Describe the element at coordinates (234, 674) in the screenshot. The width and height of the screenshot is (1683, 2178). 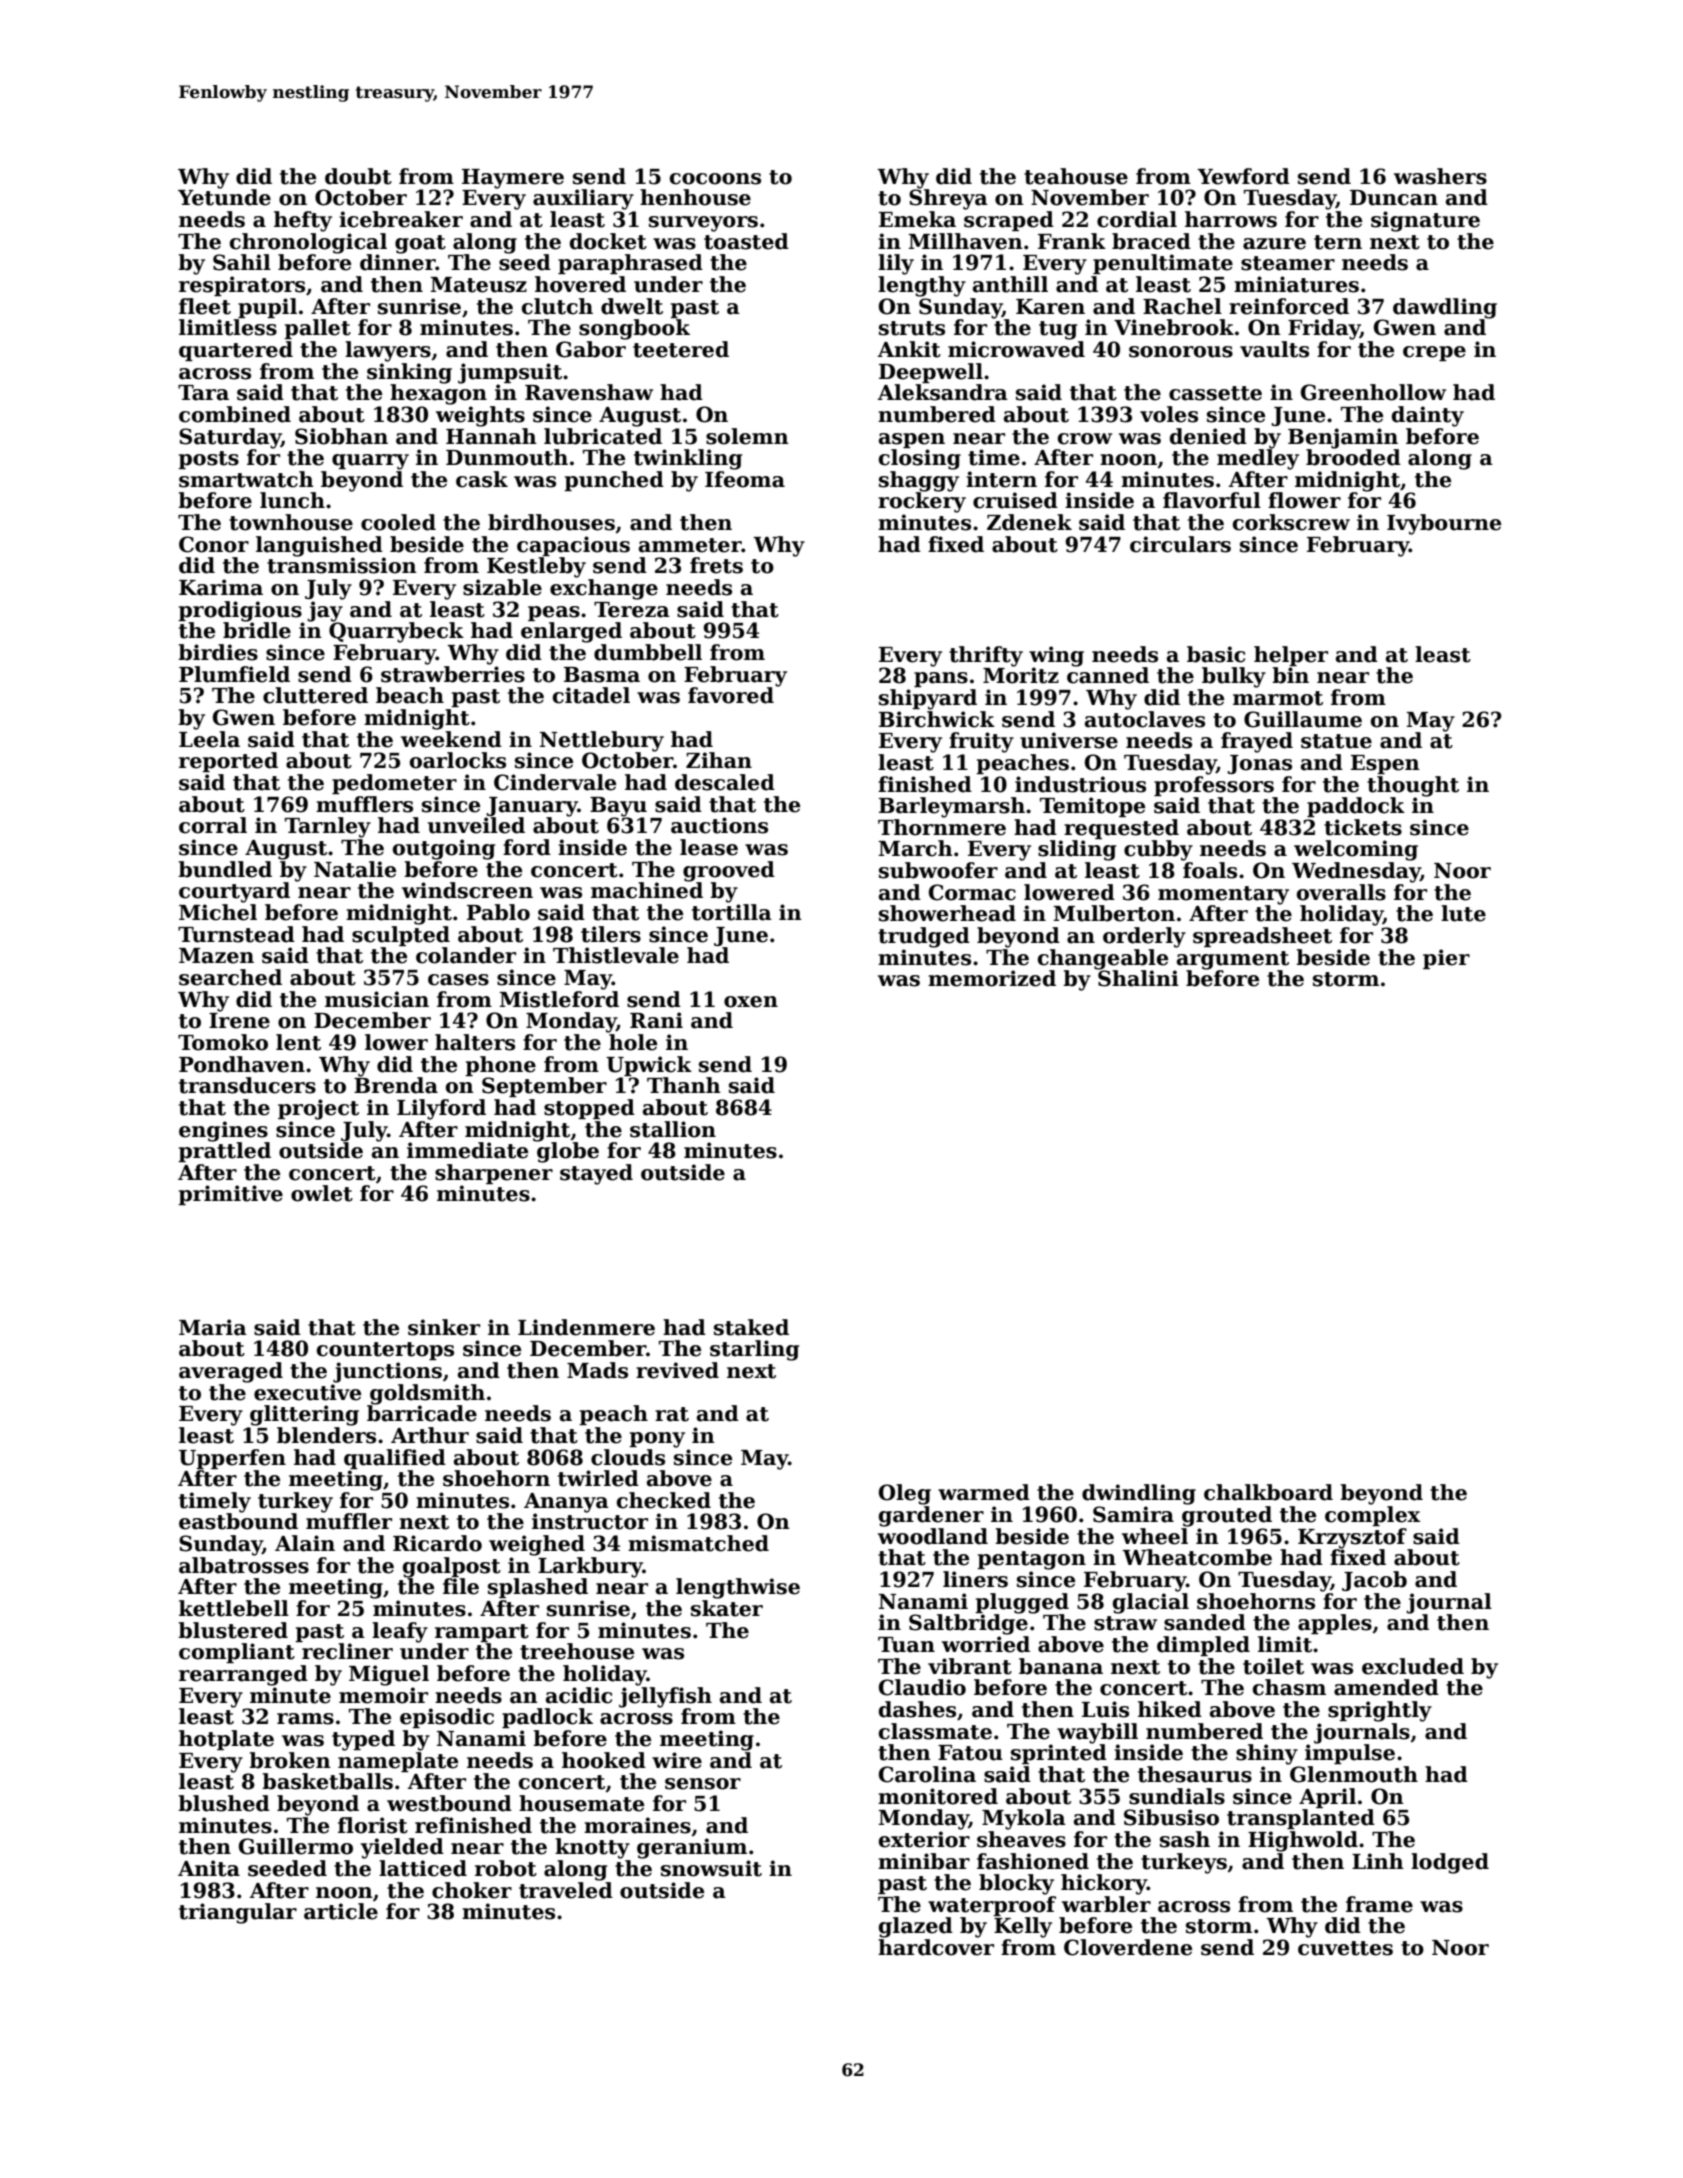
I see `Plumfield` at that location.
